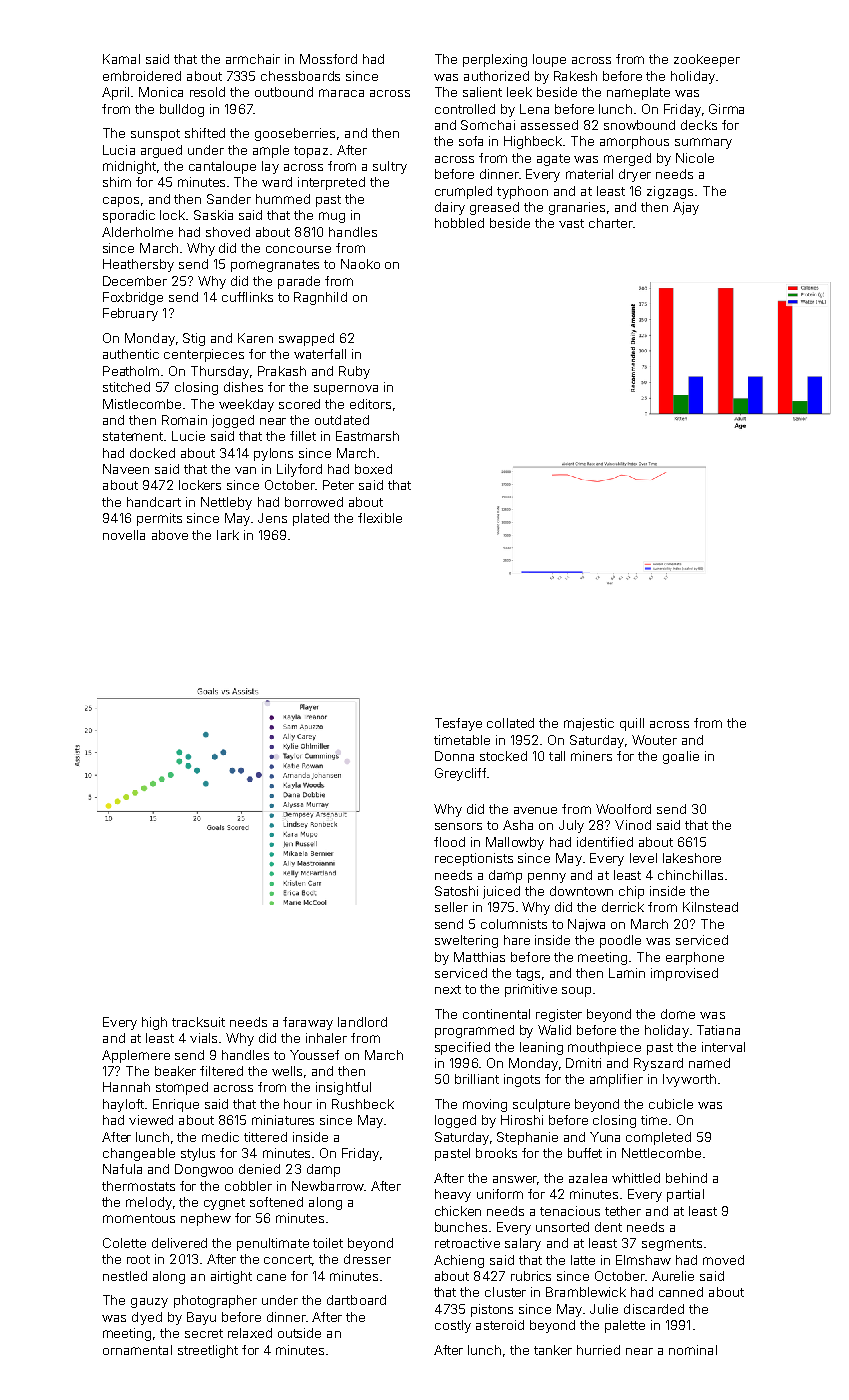 This screenshot has width=849, height=1400. What do you see at coordinates (522, 192) in the screenshot?
I see `typhoon` at bounding box center [522, 192].
